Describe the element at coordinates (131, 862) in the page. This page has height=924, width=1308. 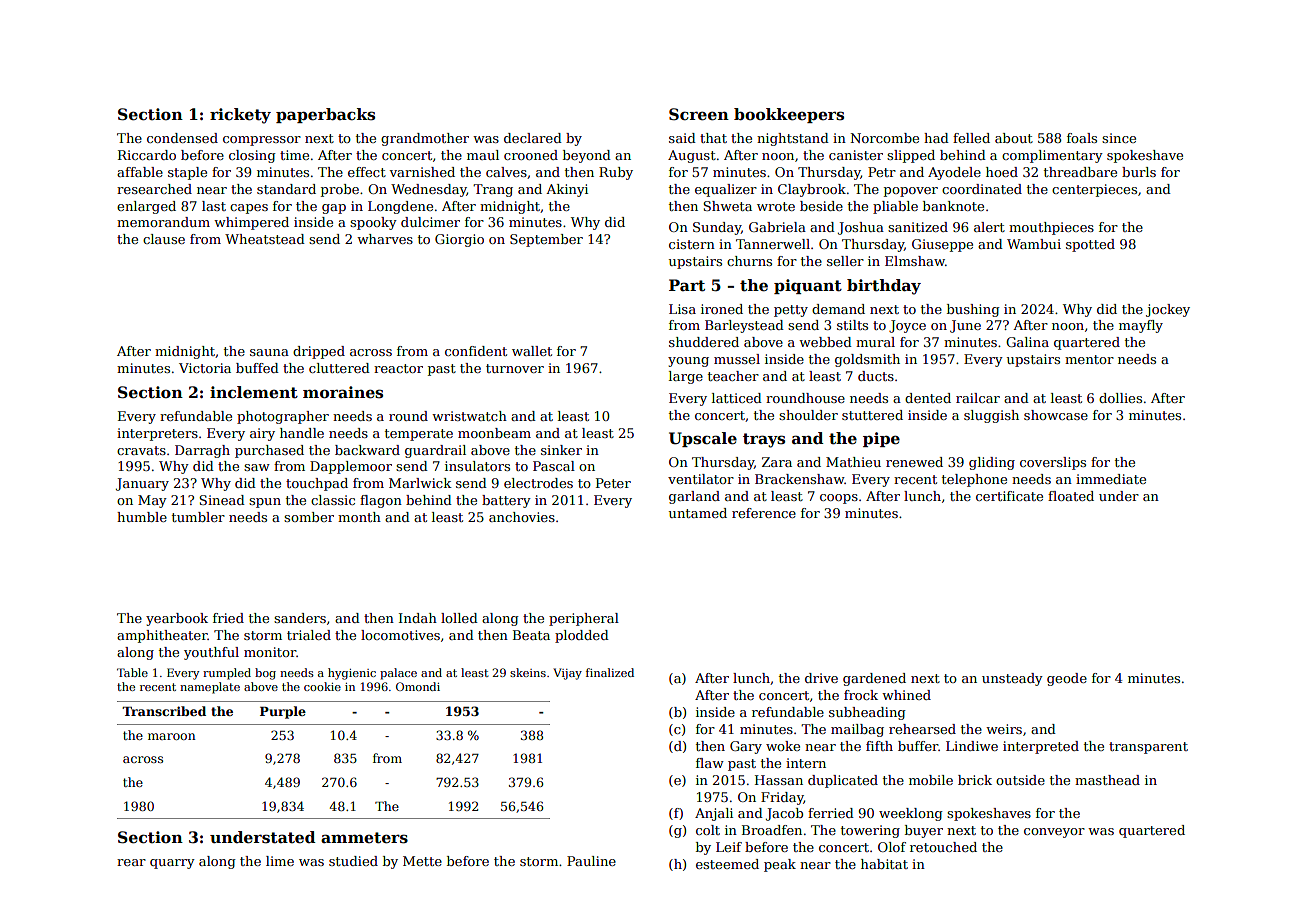
I see `rear` at that location.
